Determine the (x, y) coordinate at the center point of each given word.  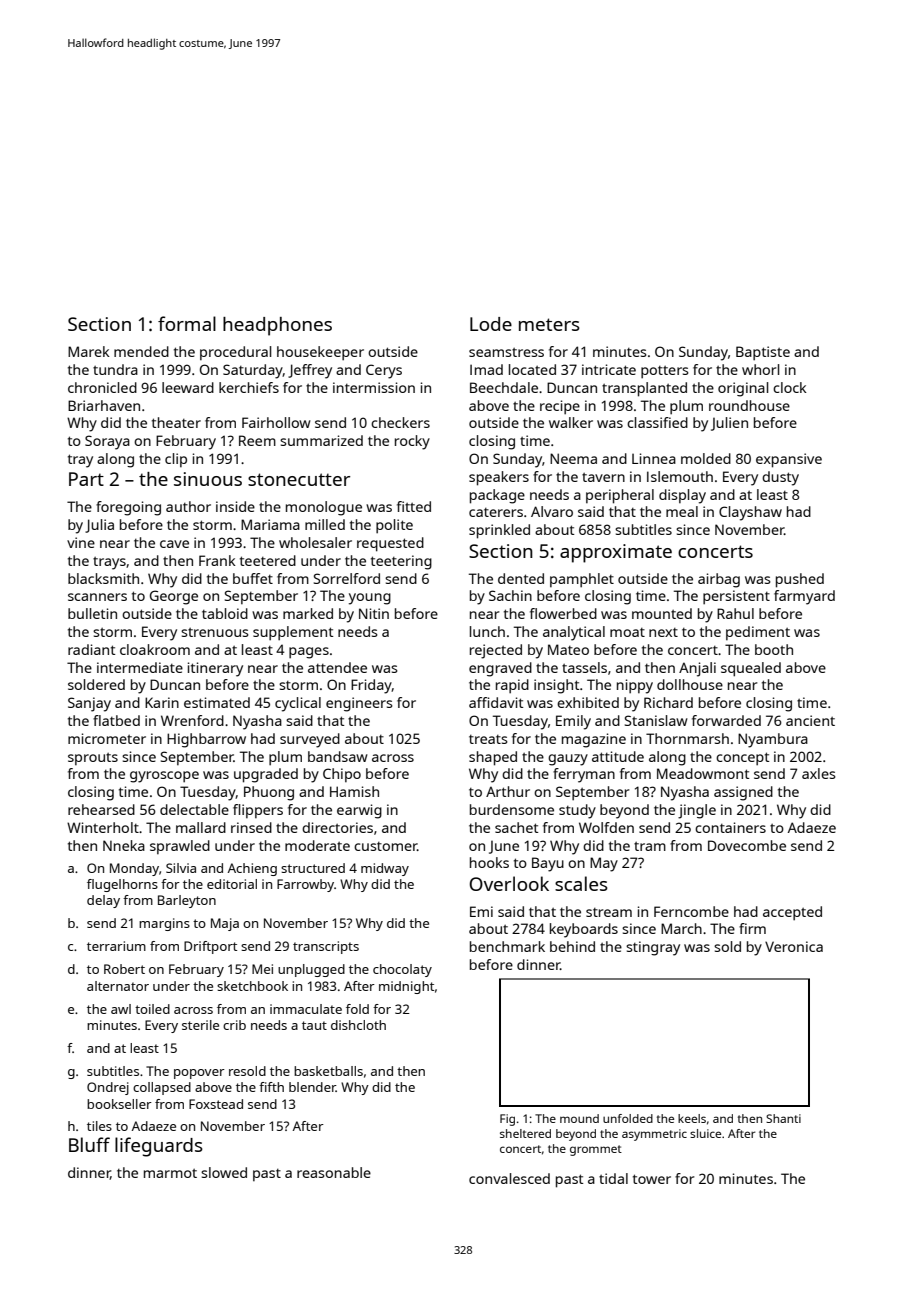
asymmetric (654, 1135)
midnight (406, 987)
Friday (371, 686)
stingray (653, 948)
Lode (491, 324)
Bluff (89, 1144)
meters (549, 324)
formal (187, 323)
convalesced (509, 1178)
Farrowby (305, 885)
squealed (751, 669)
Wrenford (192, 720)
